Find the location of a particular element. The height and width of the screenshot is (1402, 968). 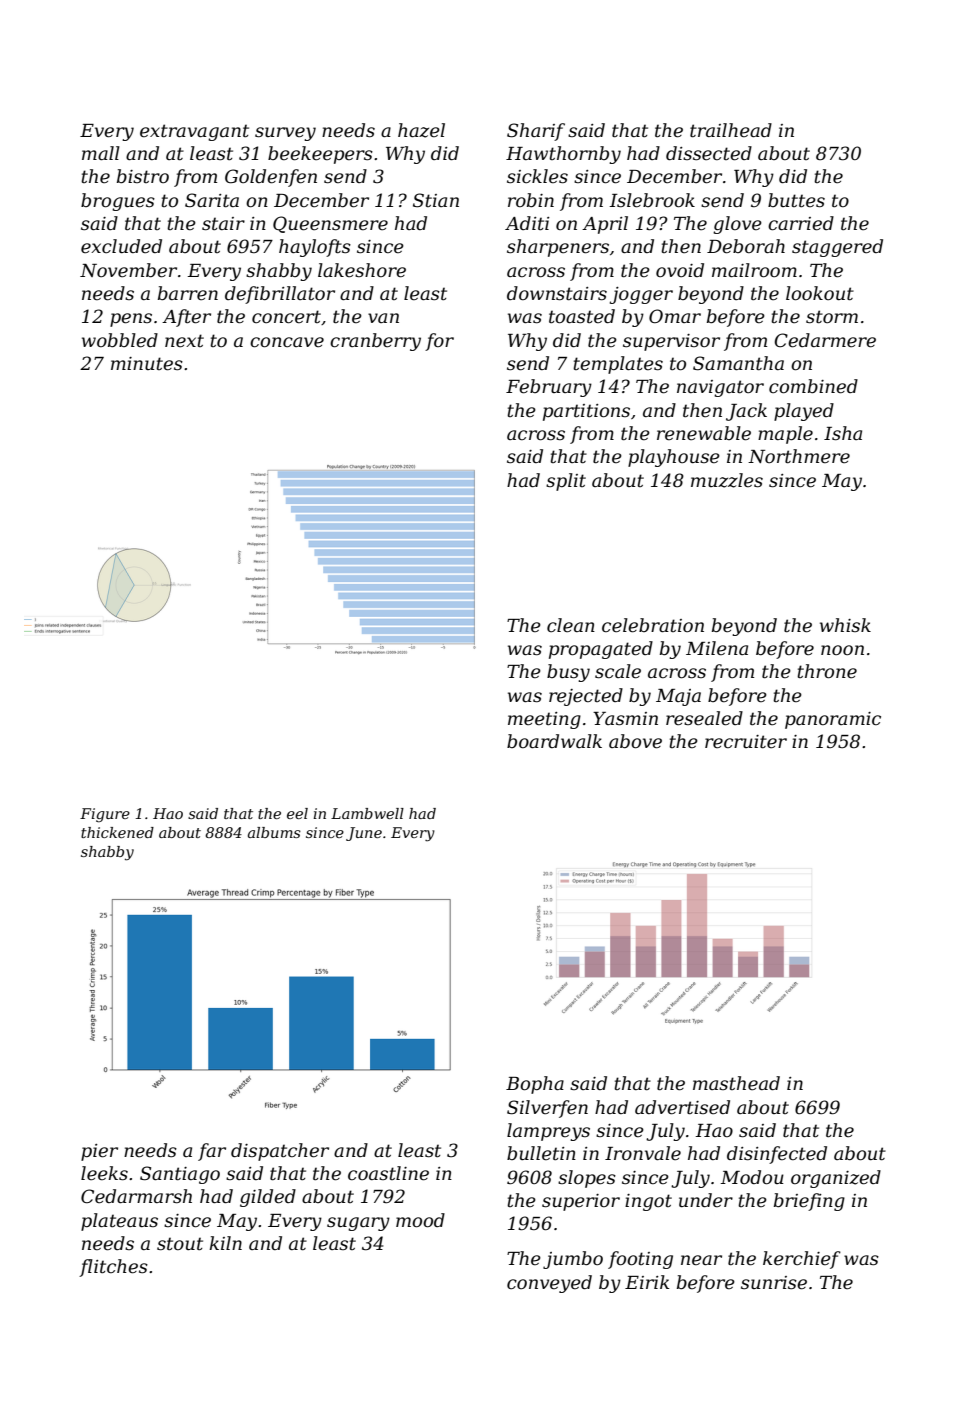

disinfected is located at coordinates (777, 1155).
